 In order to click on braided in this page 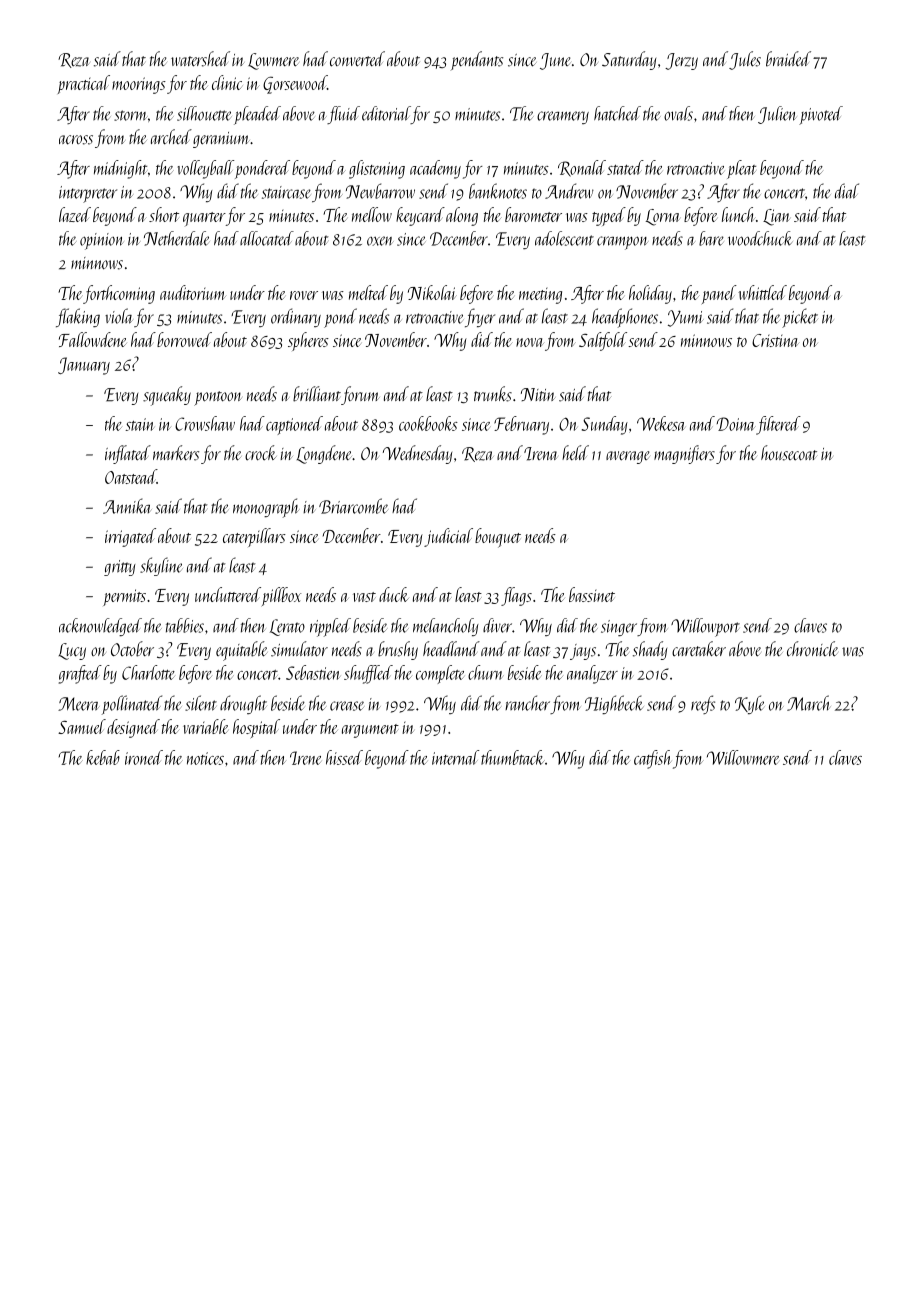, I will do `click(788, 59)`.
